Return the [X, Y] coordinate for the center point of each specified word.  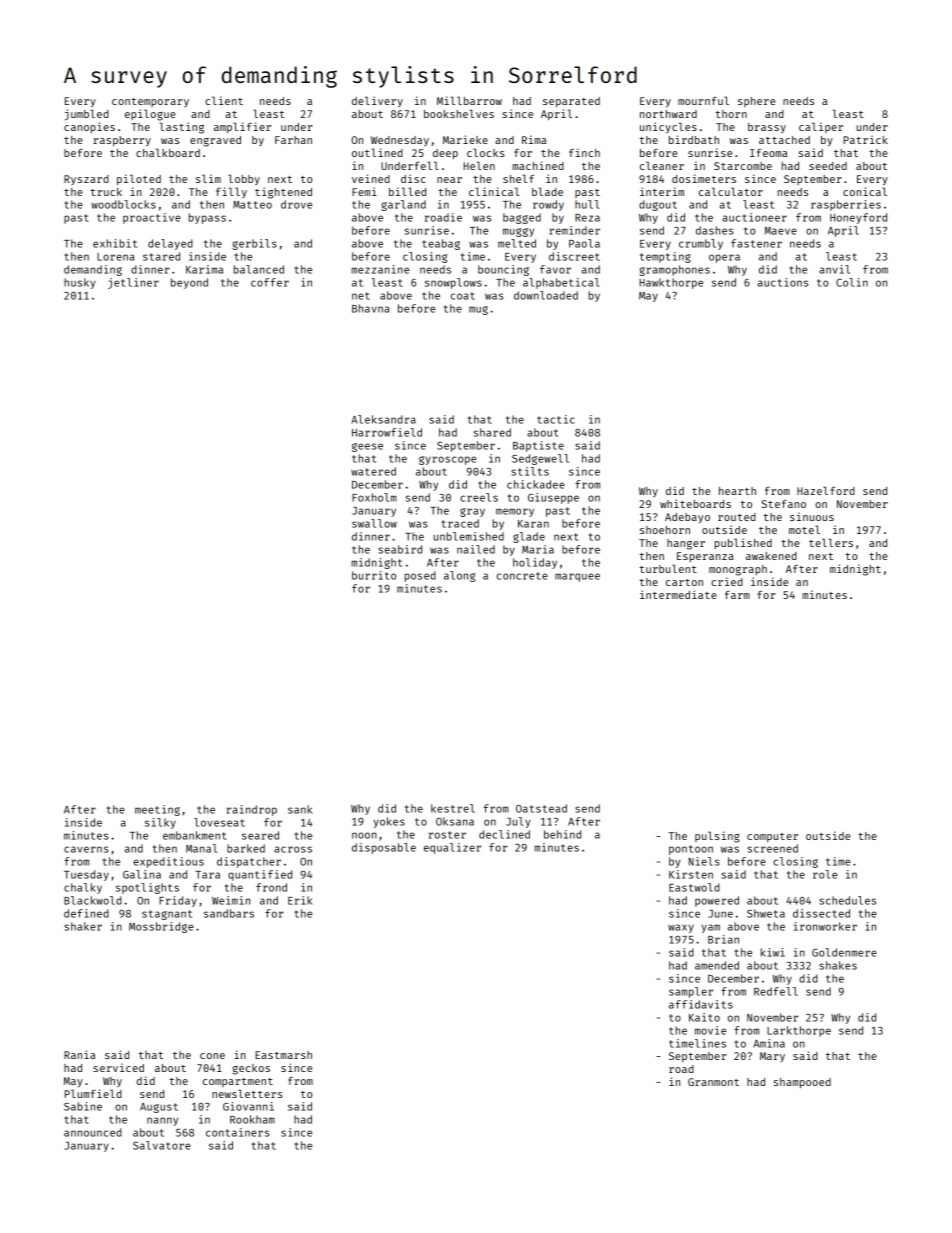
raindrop [251, 810]
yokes [389, 822]
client [224, 100]
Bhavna [370, 308]
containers [237, 1132]
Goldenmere [844, 952]
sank [300, 809]
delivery [377, 101]
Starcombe [743, 166]
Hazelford [826, 490]
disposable [384, 848]
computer [772, 837]
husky [80, 283]
